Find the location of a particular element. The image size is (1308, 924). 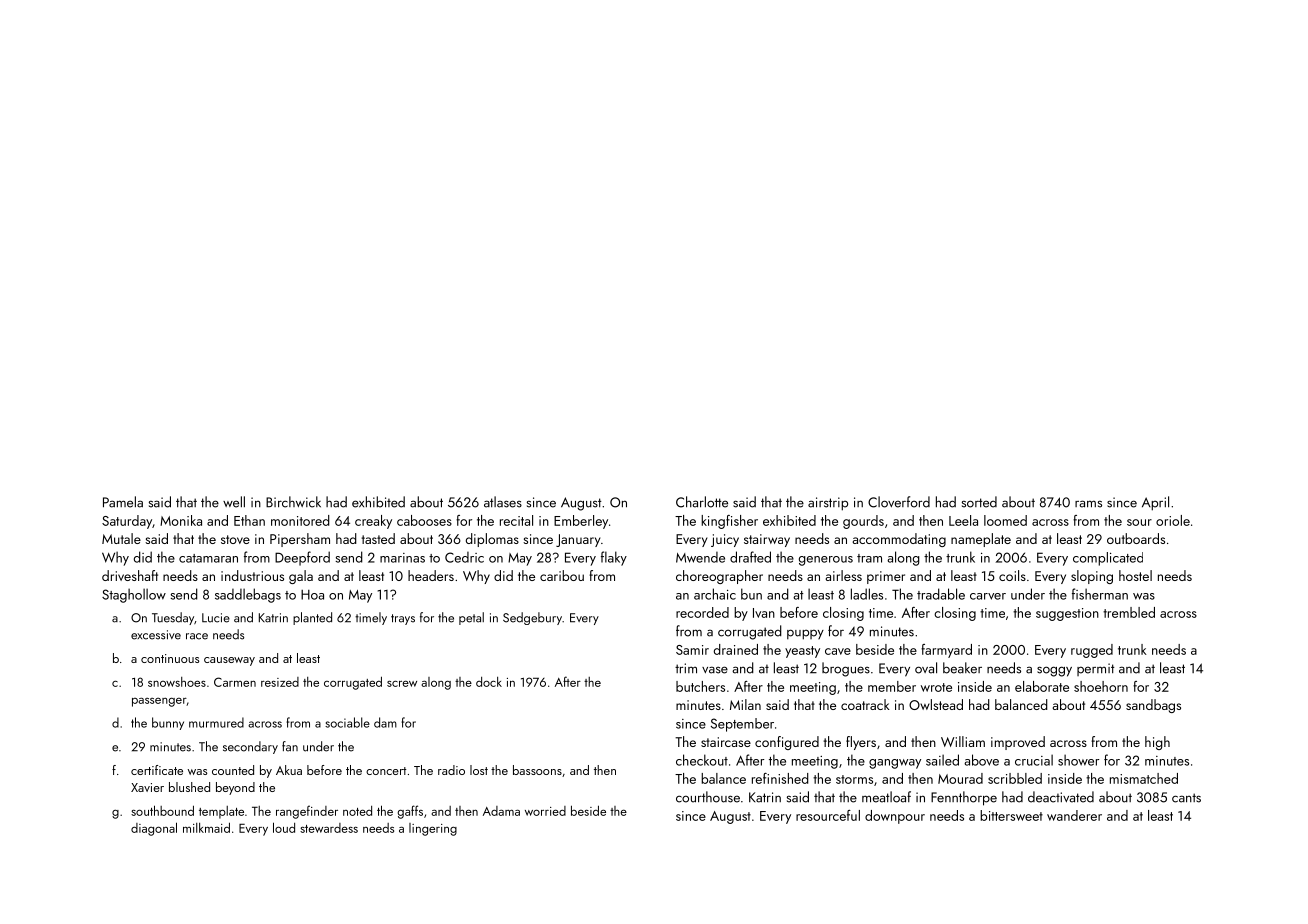

carver is located at coordinates (988, 596).
